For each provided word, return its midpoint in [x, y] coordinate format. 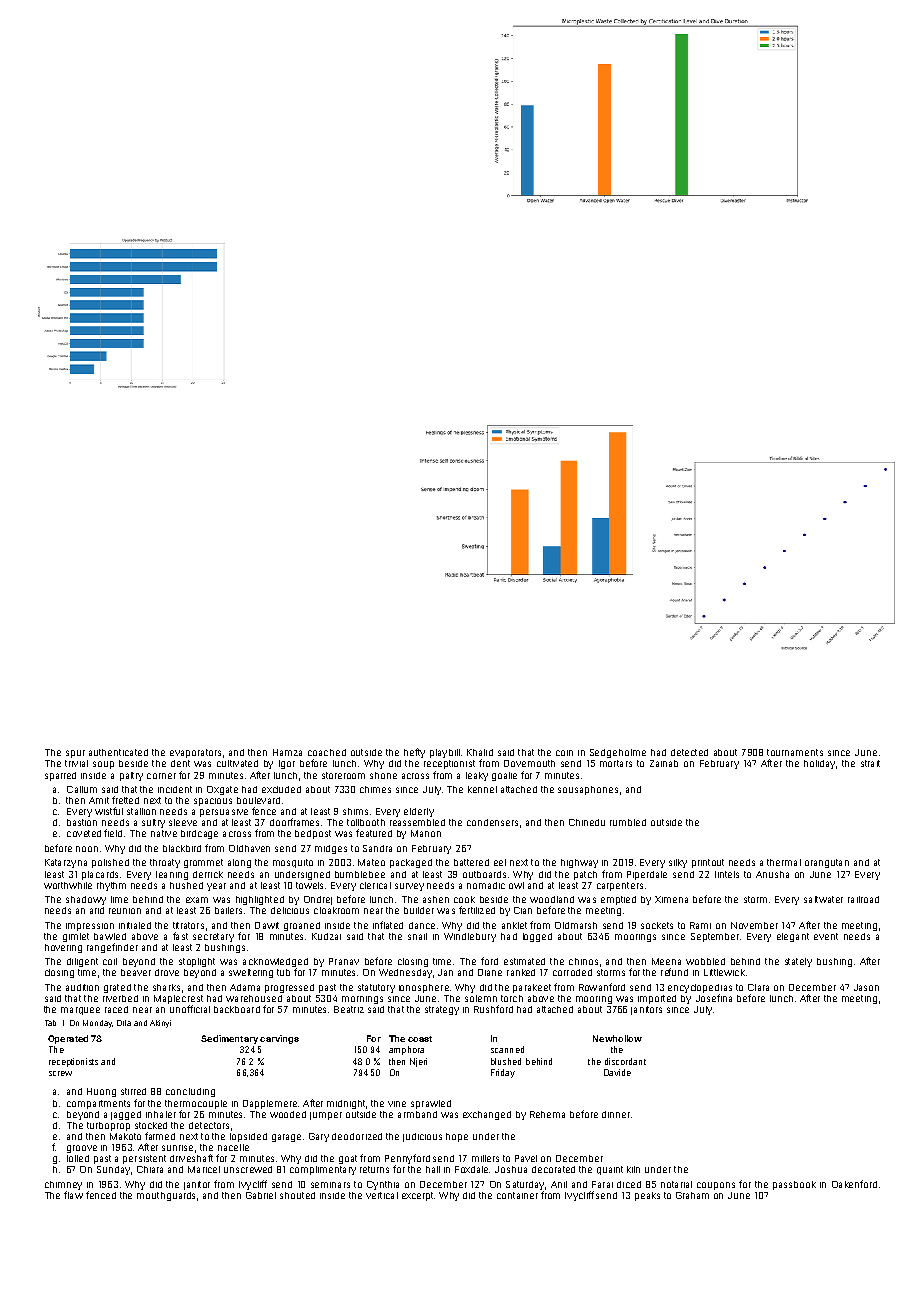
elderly [419, 812]
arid [97, 910]
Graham [692, 1195]
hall [433, 1169]
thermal [784, 862]
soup [103, 765]
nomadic [486, 885]
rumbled [628, 822]
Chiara [150, 1169]
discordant [625, 1061]
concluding [190, 1092]
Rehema [547, 1114]
